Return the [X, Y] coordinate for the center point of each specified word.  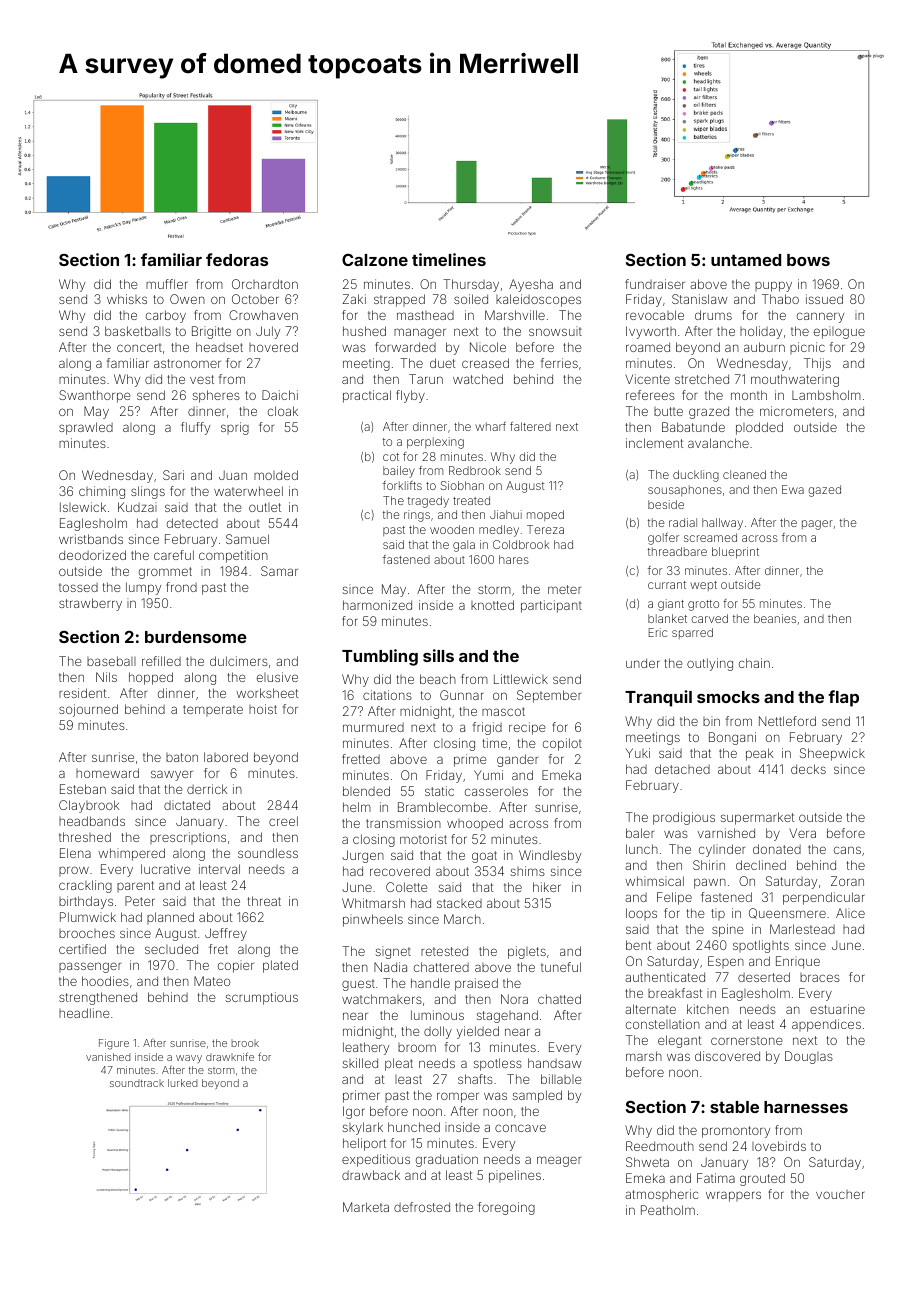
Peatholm [668, 1210]
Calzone [375, 260]
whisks [127, 299]
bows [808, 260]
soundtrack [137, 1083]
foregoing [506, 1208]
